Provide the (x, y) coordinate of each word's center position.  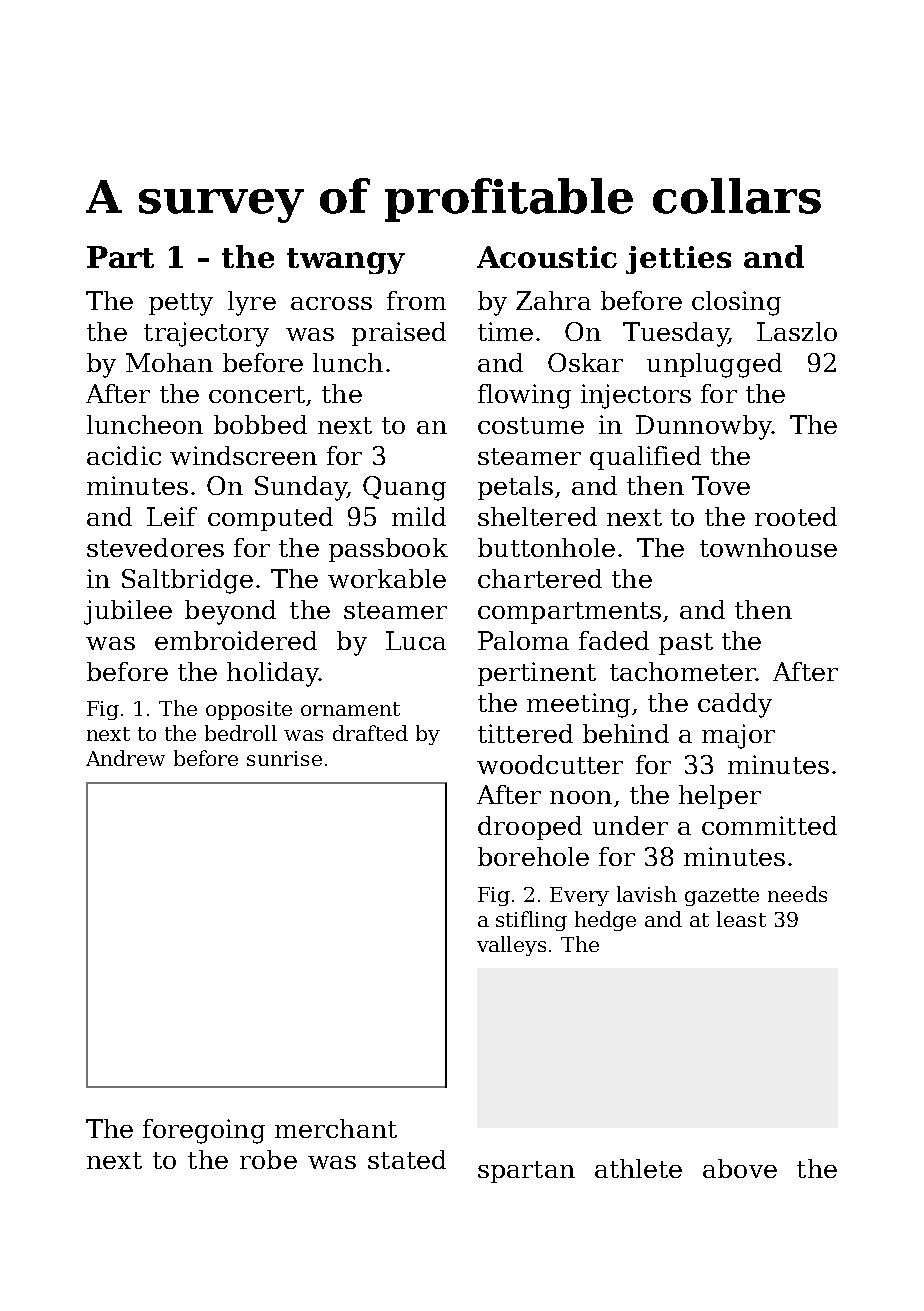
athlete (638, 1168)
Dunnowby (704, 427)
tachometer (683, 671)
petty (181, 304)
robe (268, 1159)
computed (270, 519)
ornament (350, 709)
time (505, 331)
